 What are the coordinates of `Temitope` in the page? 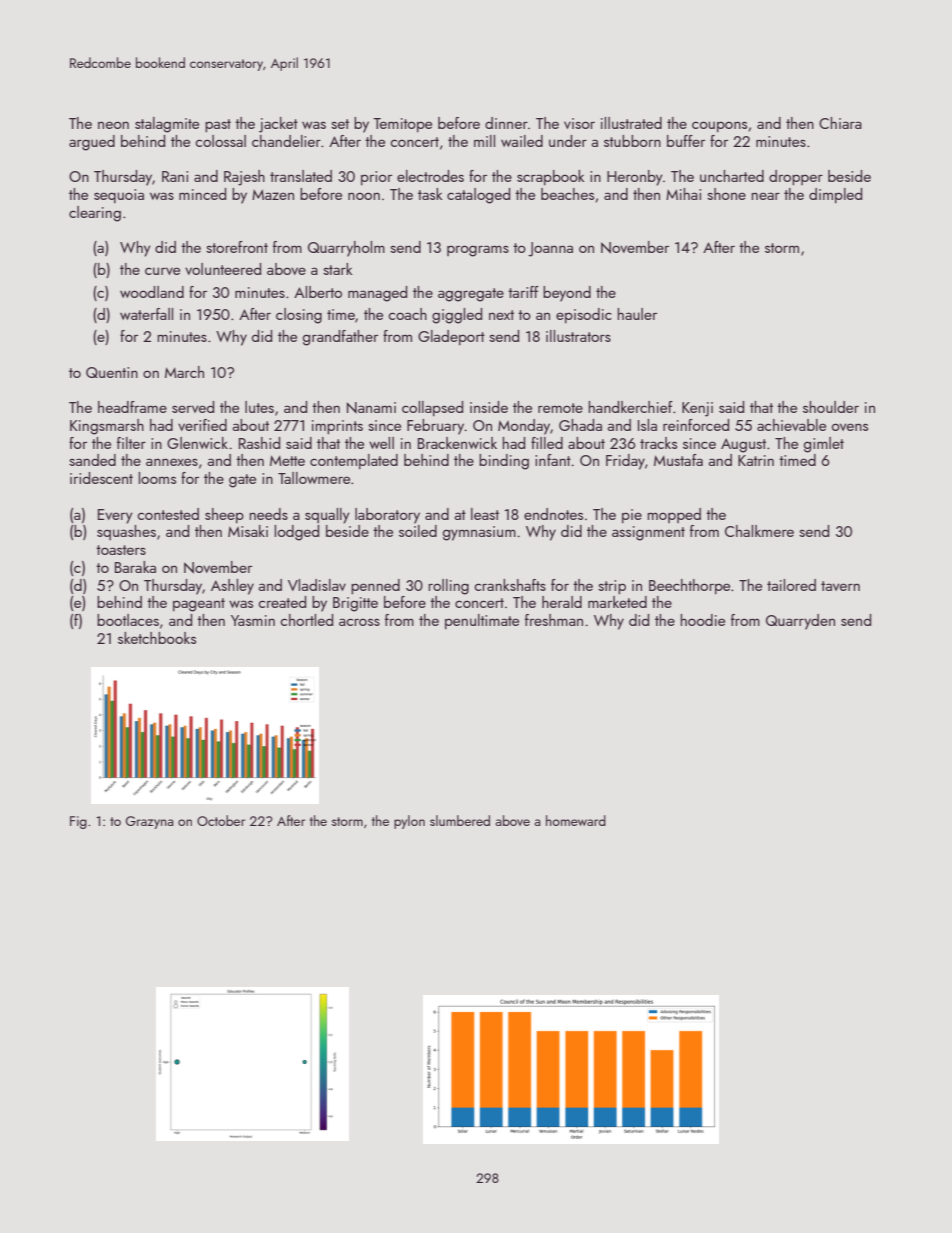 It's located at (402, 125).
